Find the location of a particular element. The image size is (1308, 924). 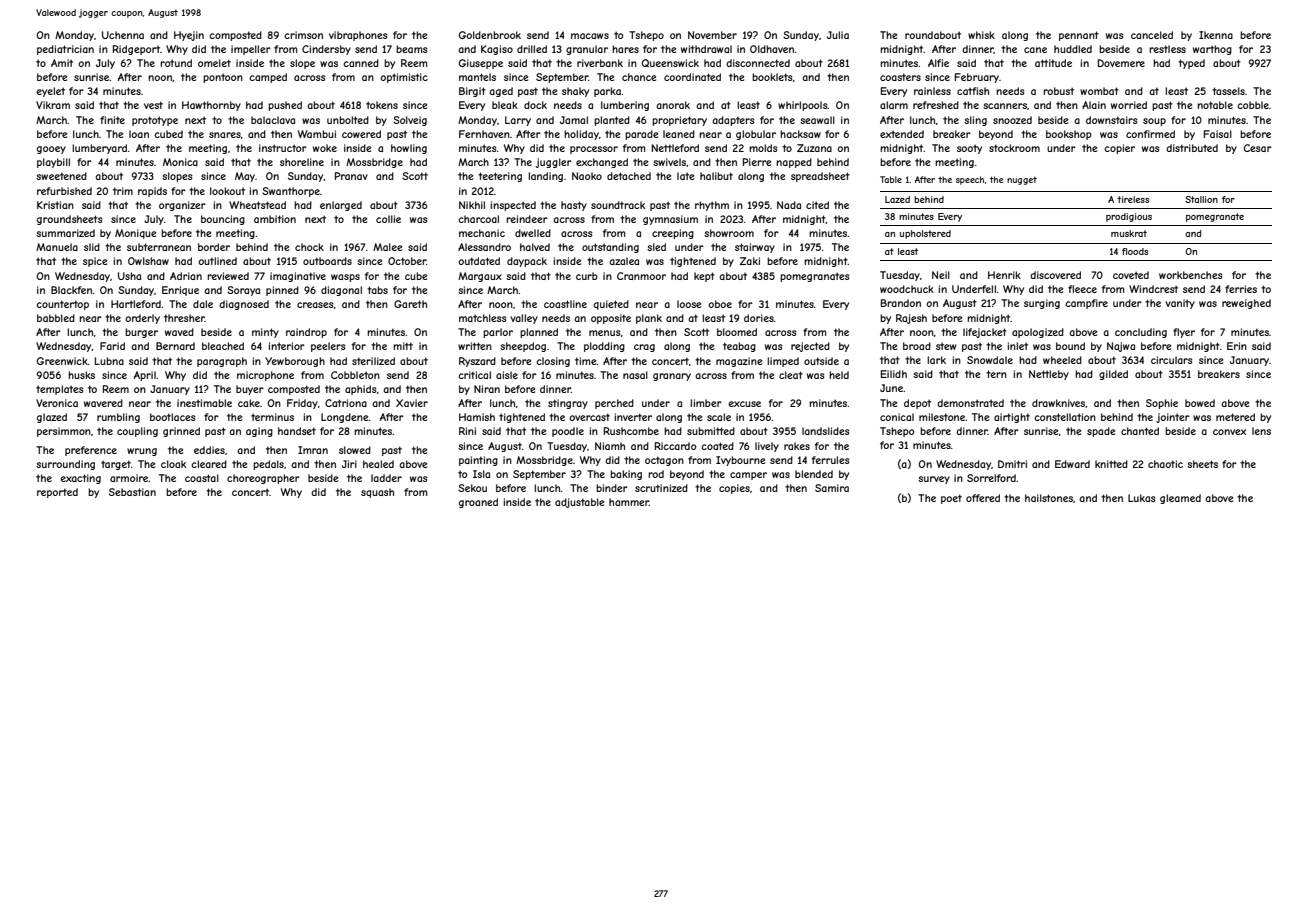

worried is located at coordinates (1129, 105).
